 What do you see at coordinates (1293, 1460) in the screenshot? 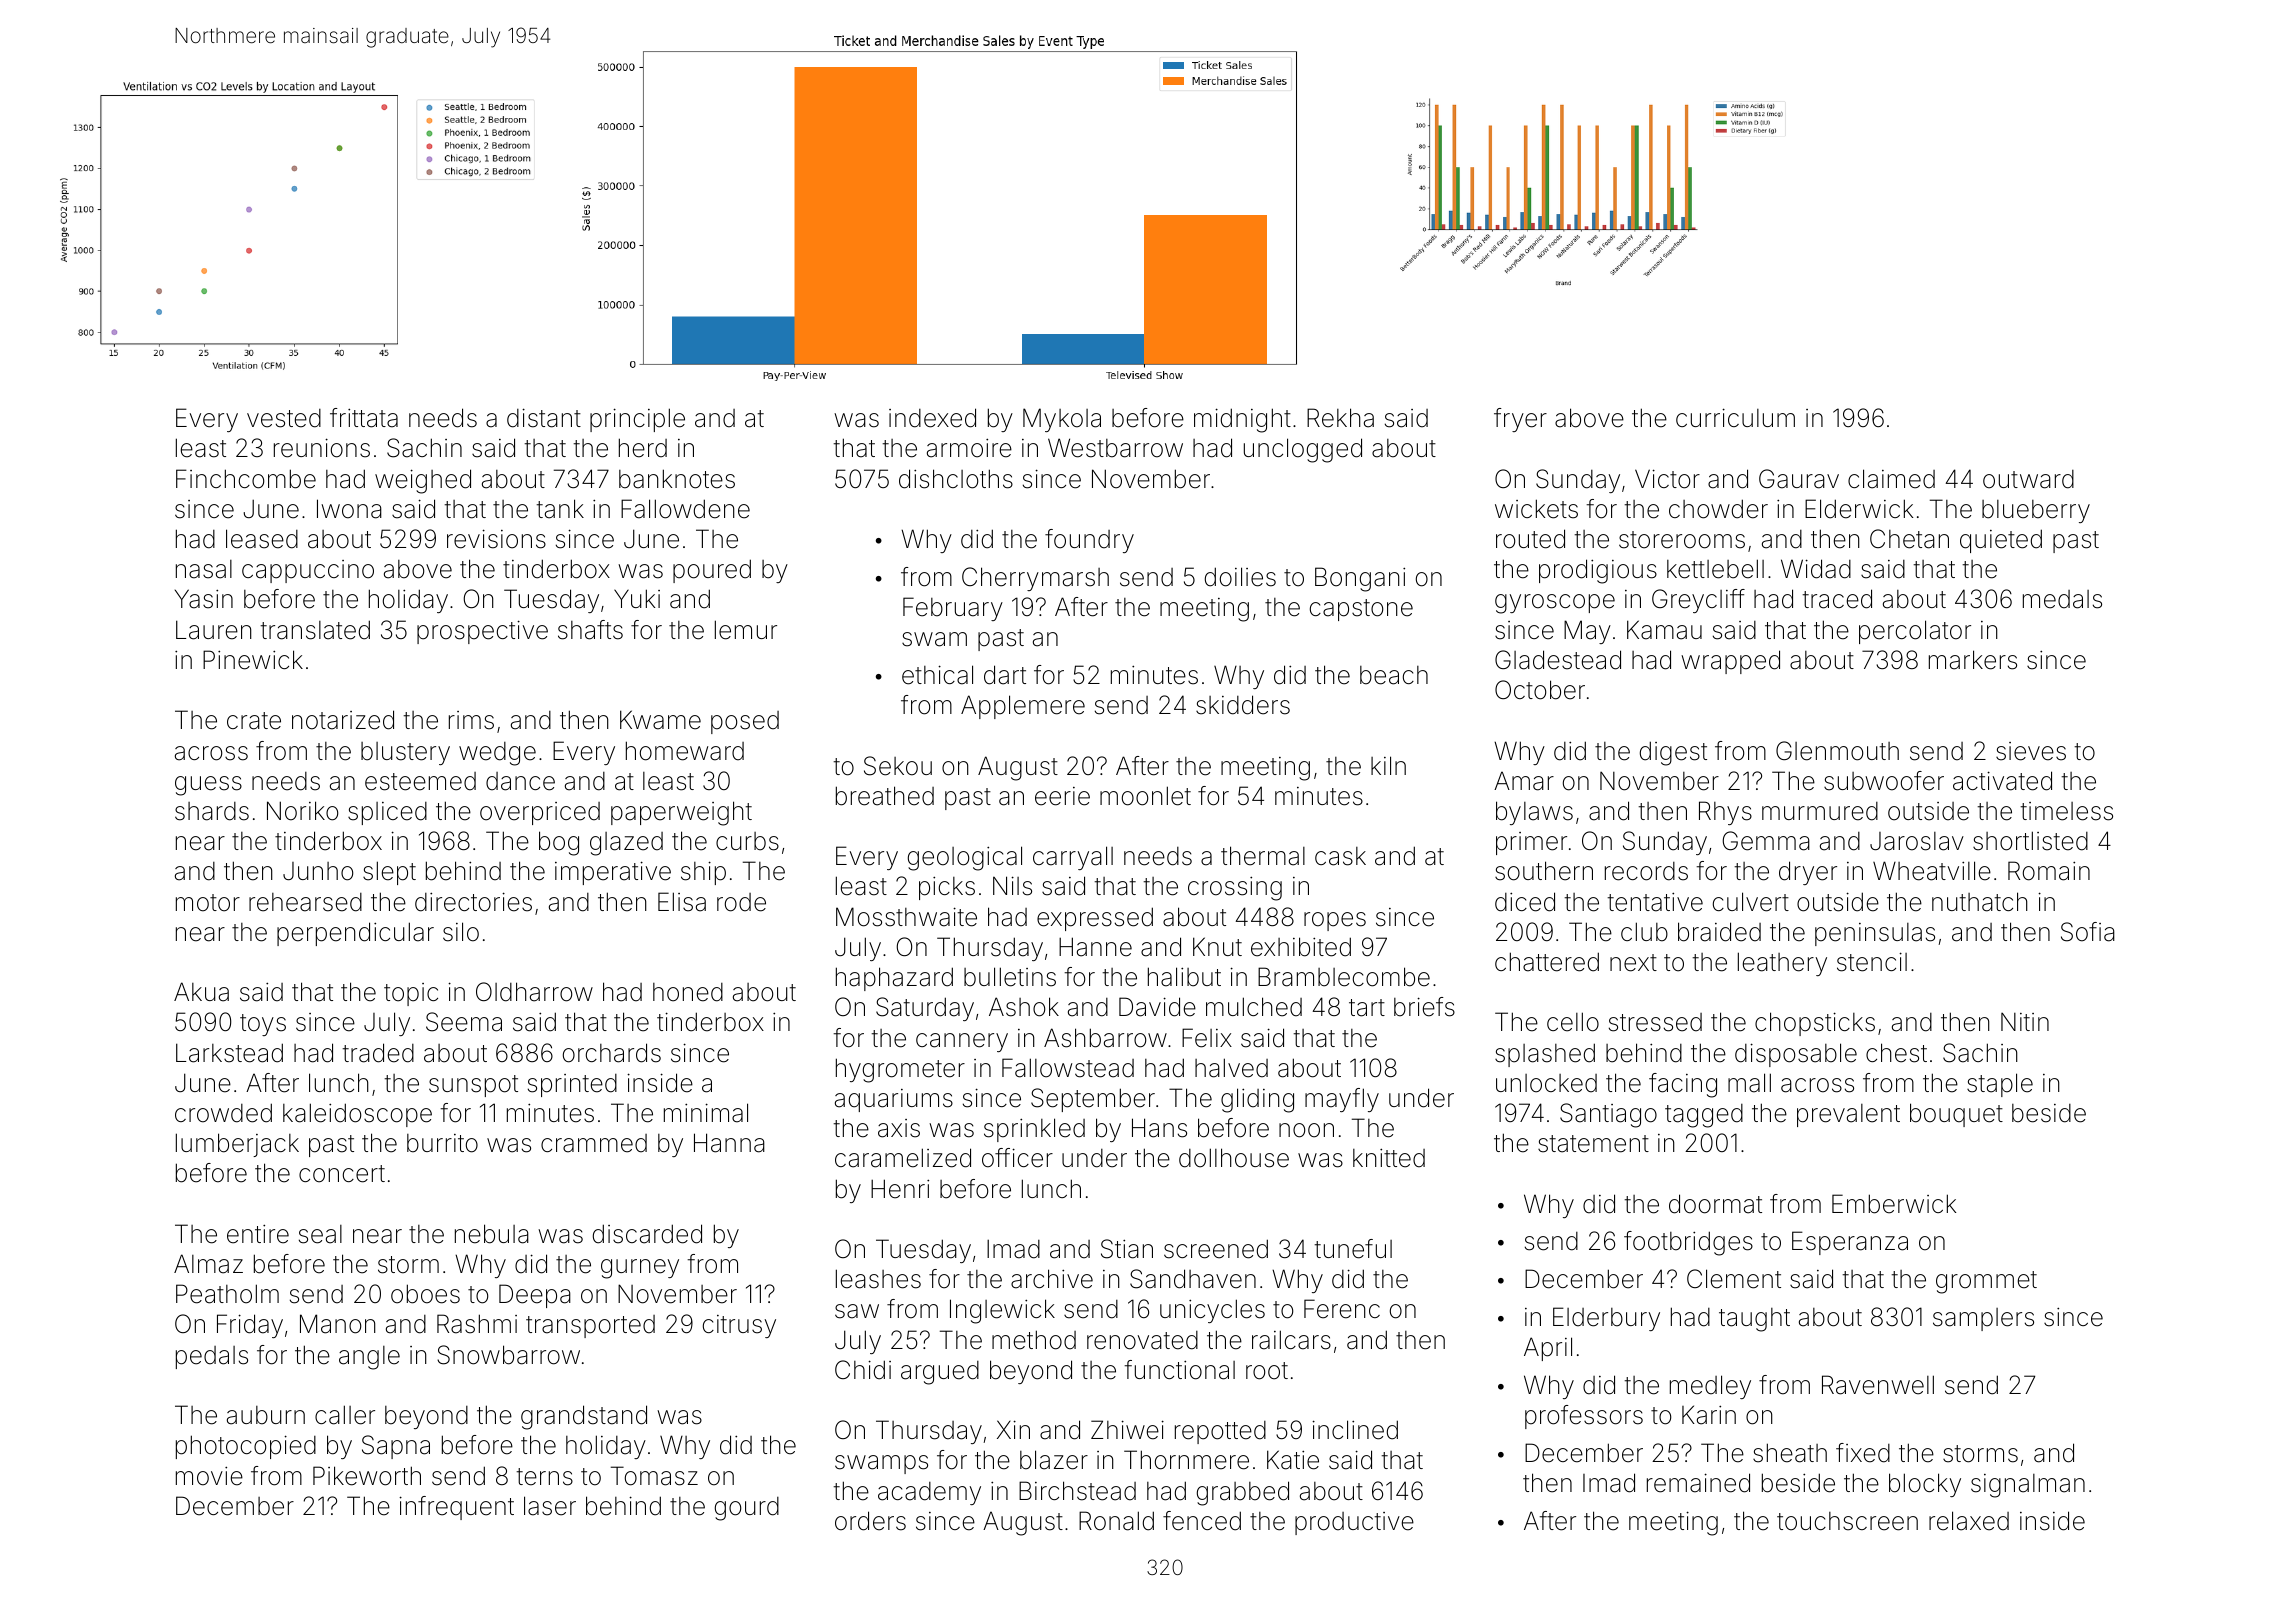
I see `Katie` at bounding box center [1293, 1460].
